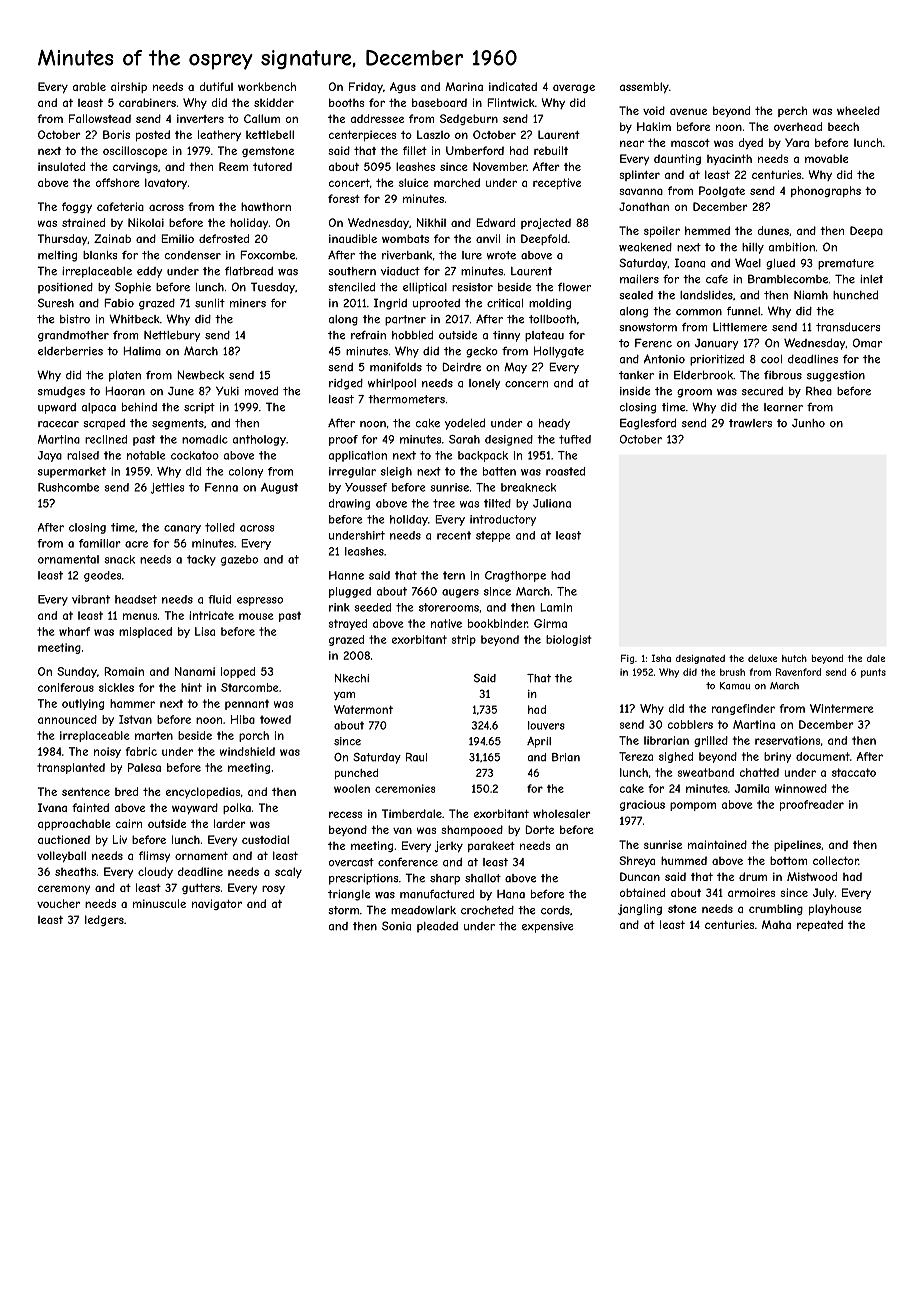  I want to click on hint, so click(191, 687).
